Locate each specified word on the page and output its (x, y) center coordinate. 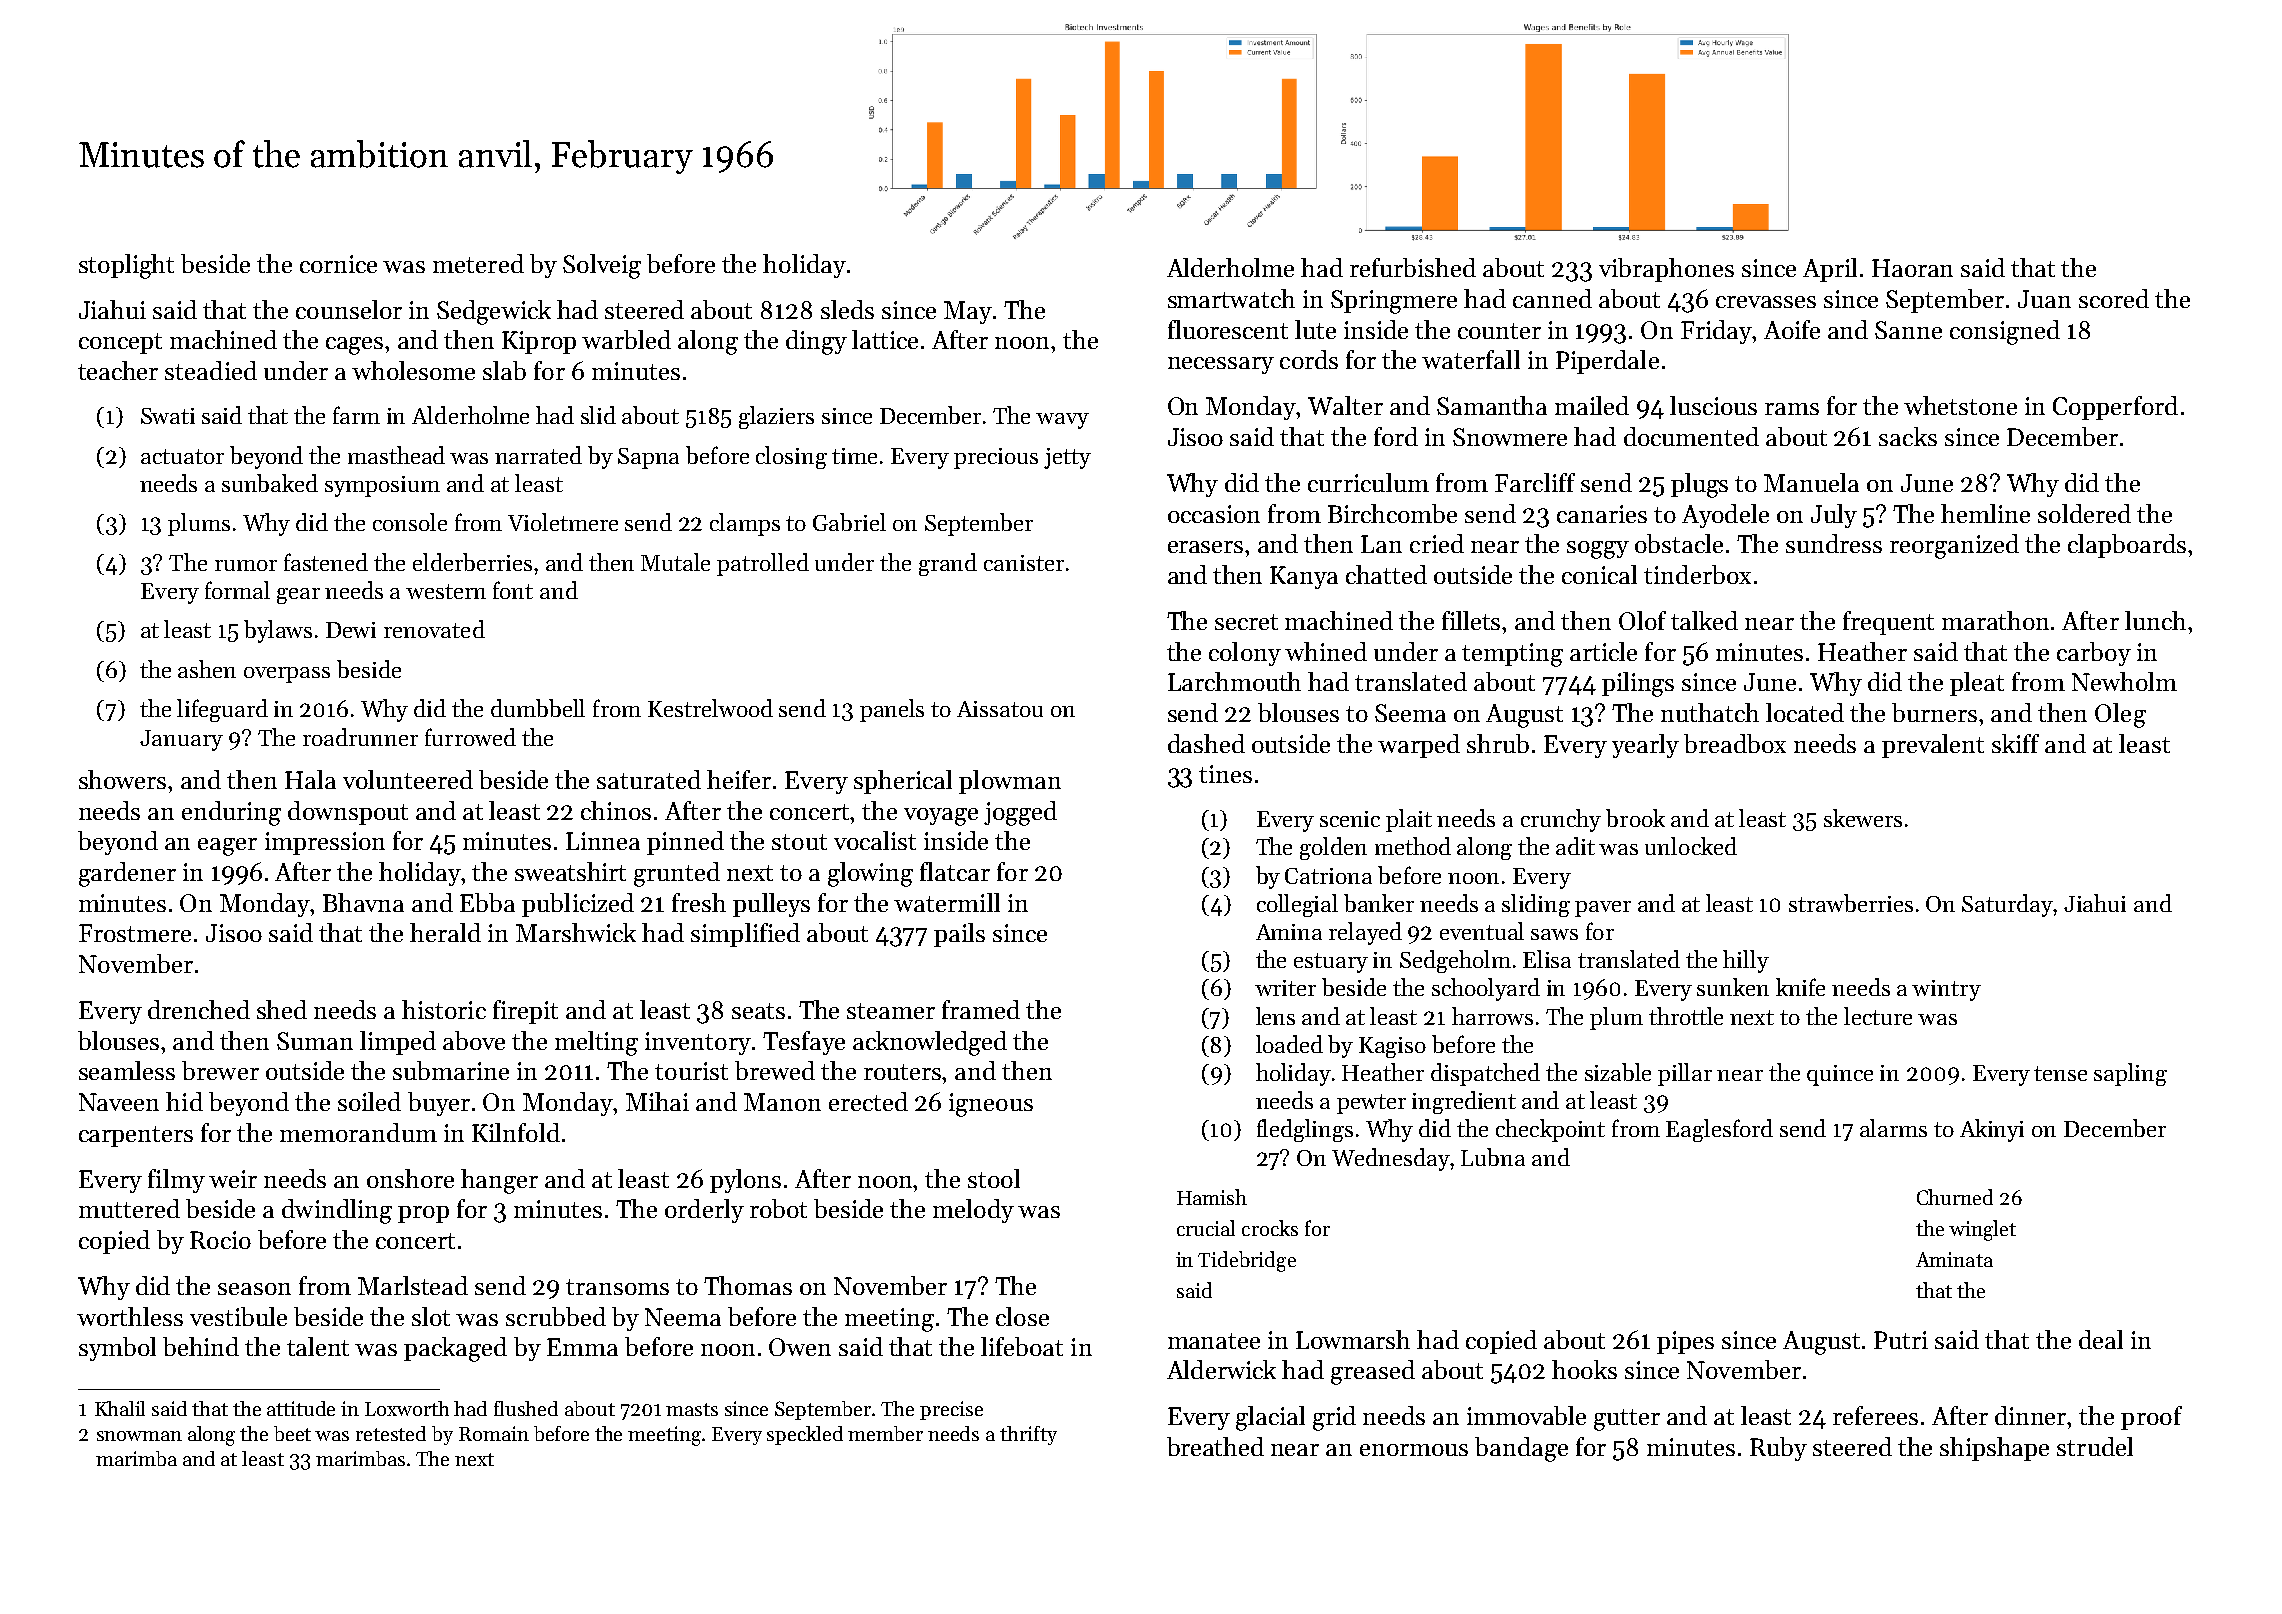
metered (478, 263)
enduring (231, 813)
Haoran (1912, 268)
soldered (2084, 513)
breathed (1215, 1446)
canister (1024, 563)
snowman (139, 1436)
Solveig (602, 266)
